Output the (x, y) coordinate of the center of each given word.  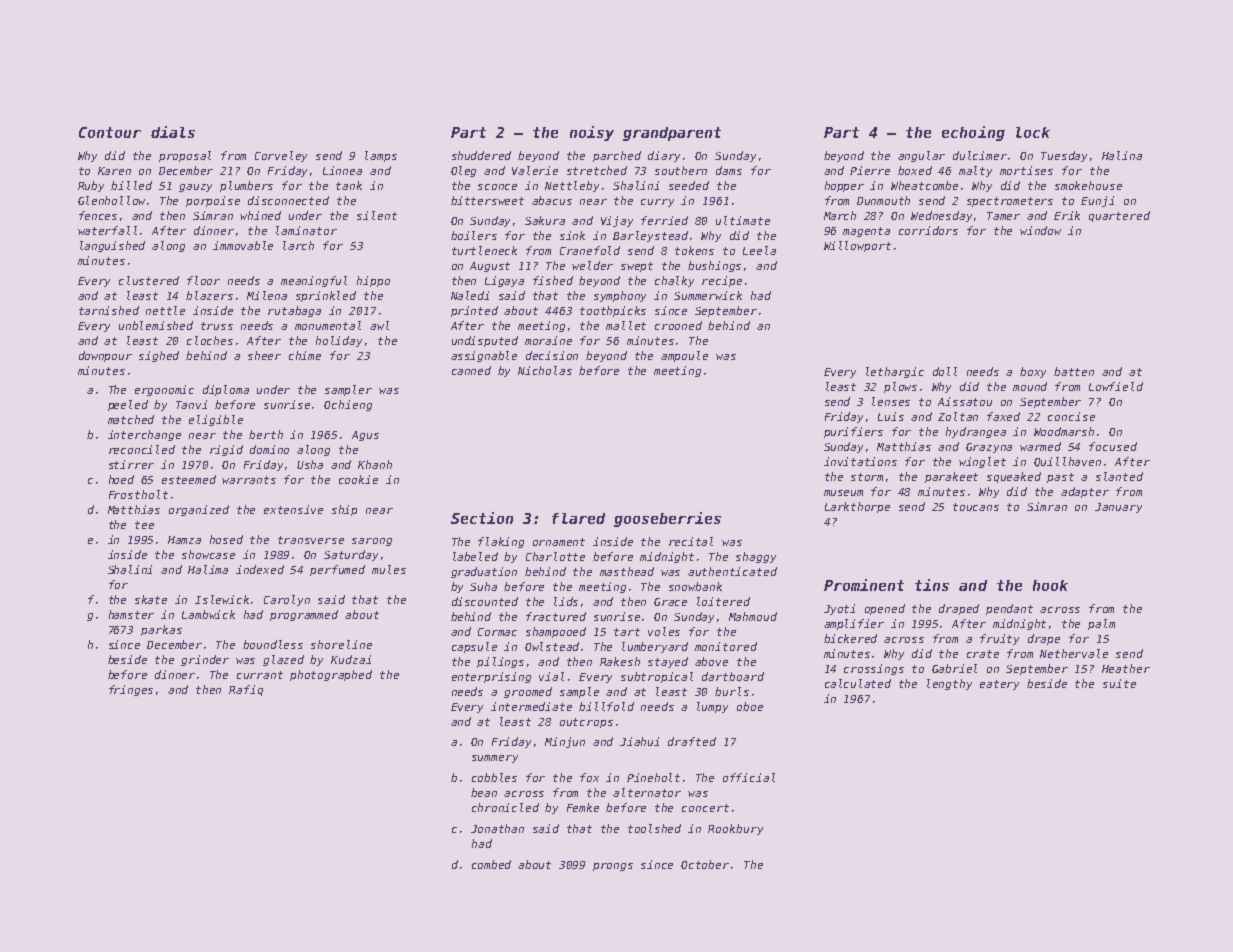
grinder (205, 660)
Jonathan (497, 828)
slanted (1119, 476)
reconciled (142, 449)
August (490, 267)
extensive (293, 509)
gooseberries (667, 519)
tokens (694, 250)
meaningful (314, 281)
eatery (999, 685)
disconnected (288, 200)
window (1040, 230)
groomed (528, 692)
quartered (1119, 216)
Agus (365, 436)
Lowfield (1116, 386)
